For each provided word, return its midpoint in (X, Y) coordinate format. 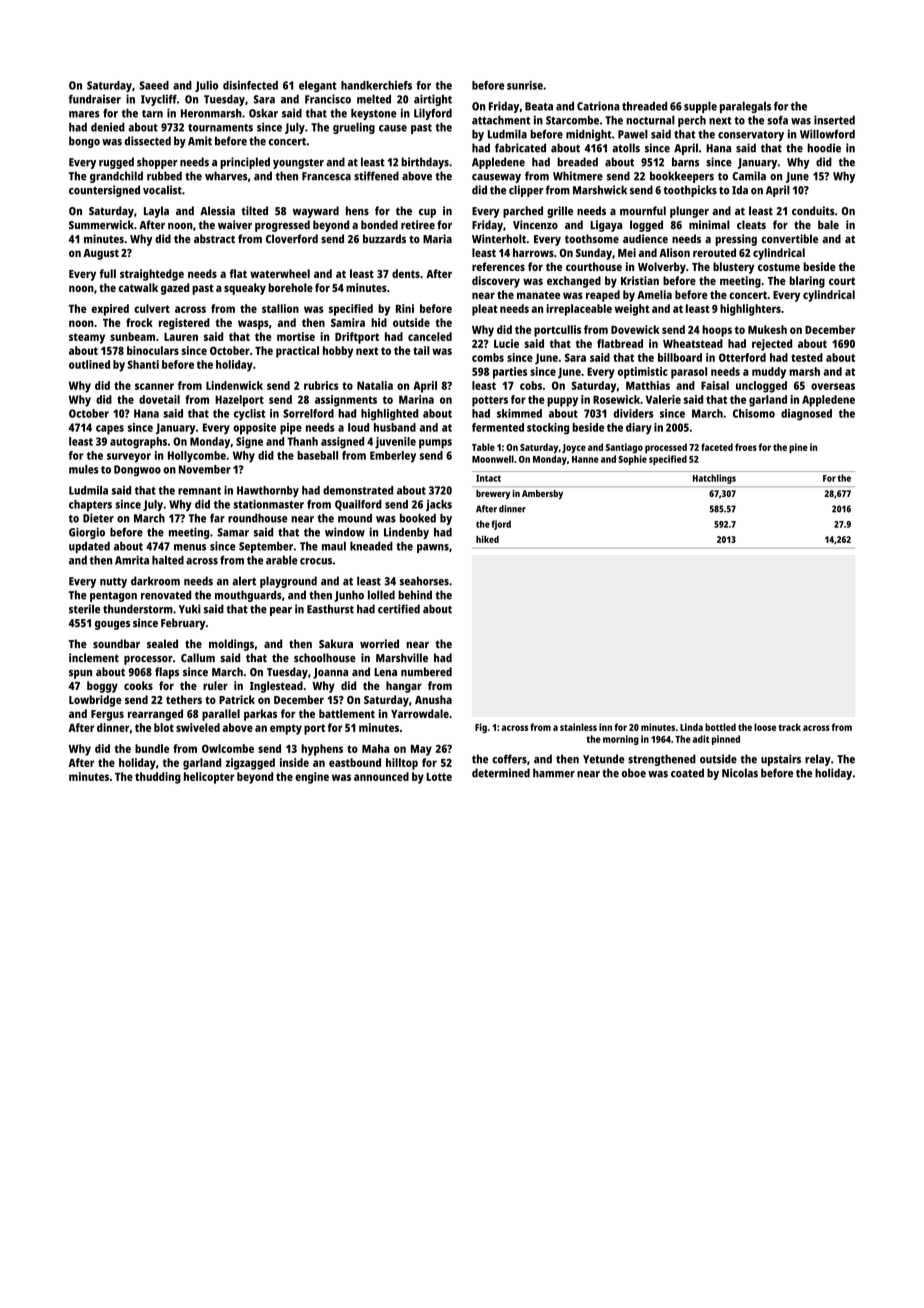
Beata (539, 106)
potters (490, 401)
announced (381, 776)
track (789, 727)
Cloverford (292, 238)
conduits (813, 210)
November (205, 469)
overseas (833, 386)
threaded (644, 106)
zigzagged (250, 764)
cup (427, 213)
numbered (426, 671)
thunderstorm (138, 609)
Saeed (154, 85)
